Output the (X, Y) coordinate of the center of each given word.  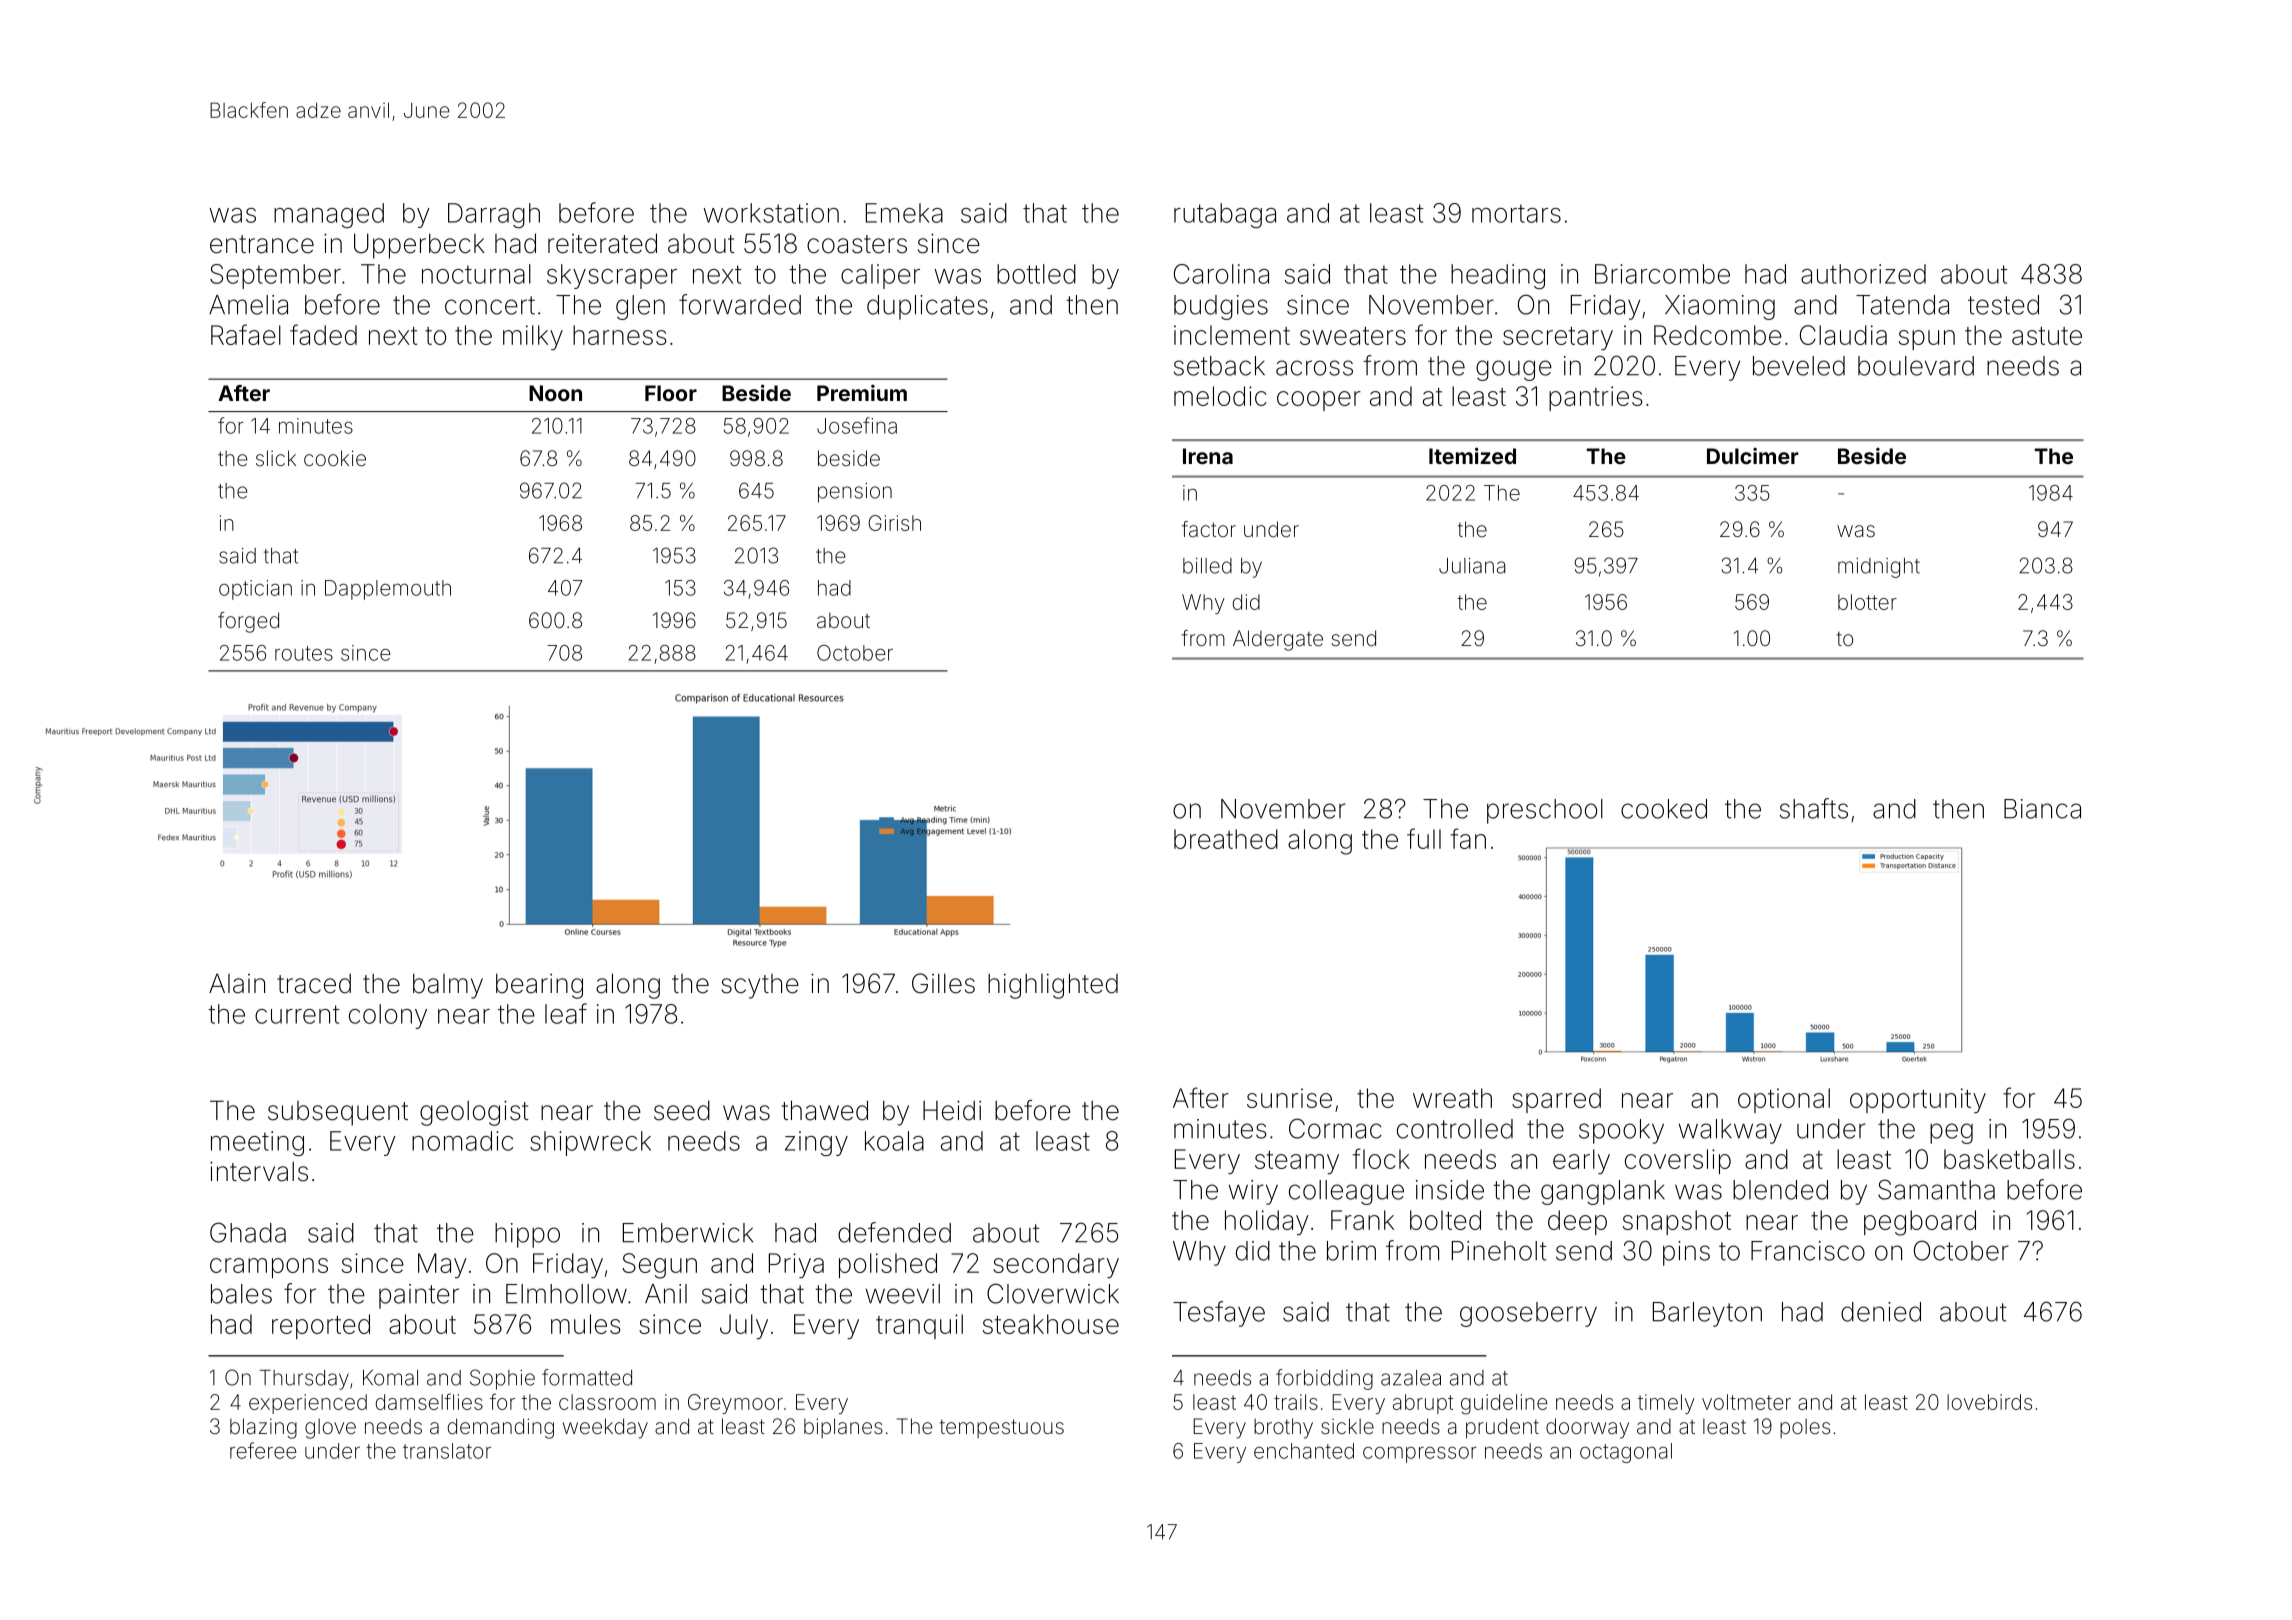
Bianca (2042, 809)
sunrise (1289, 1098)
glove (330, 1428)
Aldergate (1278, 640)
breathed (1226, 839)
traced (314, 984)
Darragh (494, 215)
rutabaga (1225, 215)
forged (248, 622)
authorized (1863, 274)
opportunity (1918, 1101)
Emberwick (688, 1233)
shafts (1814, 808)
